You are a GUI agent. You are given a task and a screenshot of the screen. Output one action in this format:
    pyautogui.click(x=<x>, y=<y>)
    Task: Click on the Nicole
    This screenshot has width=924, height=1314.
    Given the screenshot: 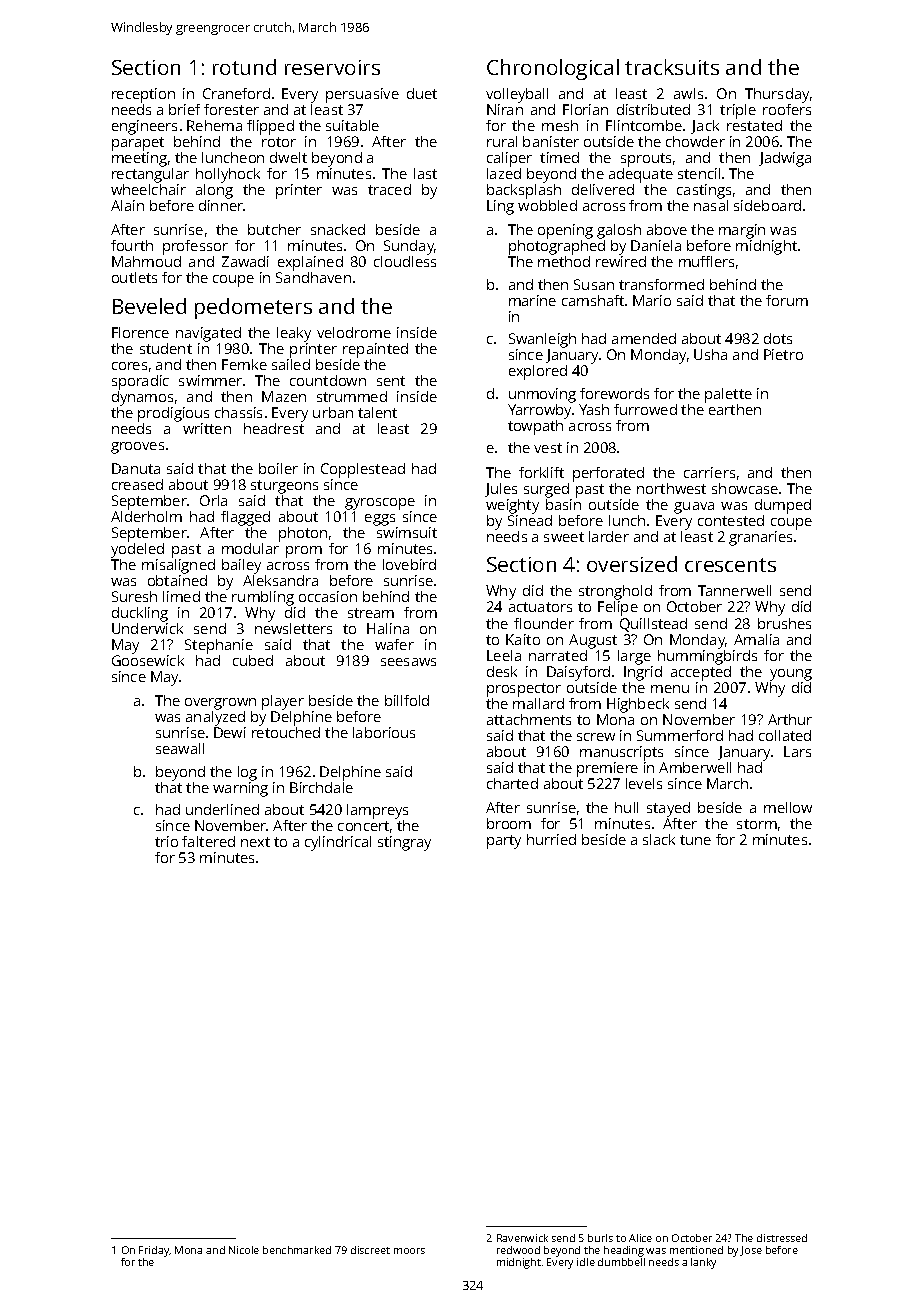 What is the action you would take?
    pyautogui.click(x=244, y=1250)
